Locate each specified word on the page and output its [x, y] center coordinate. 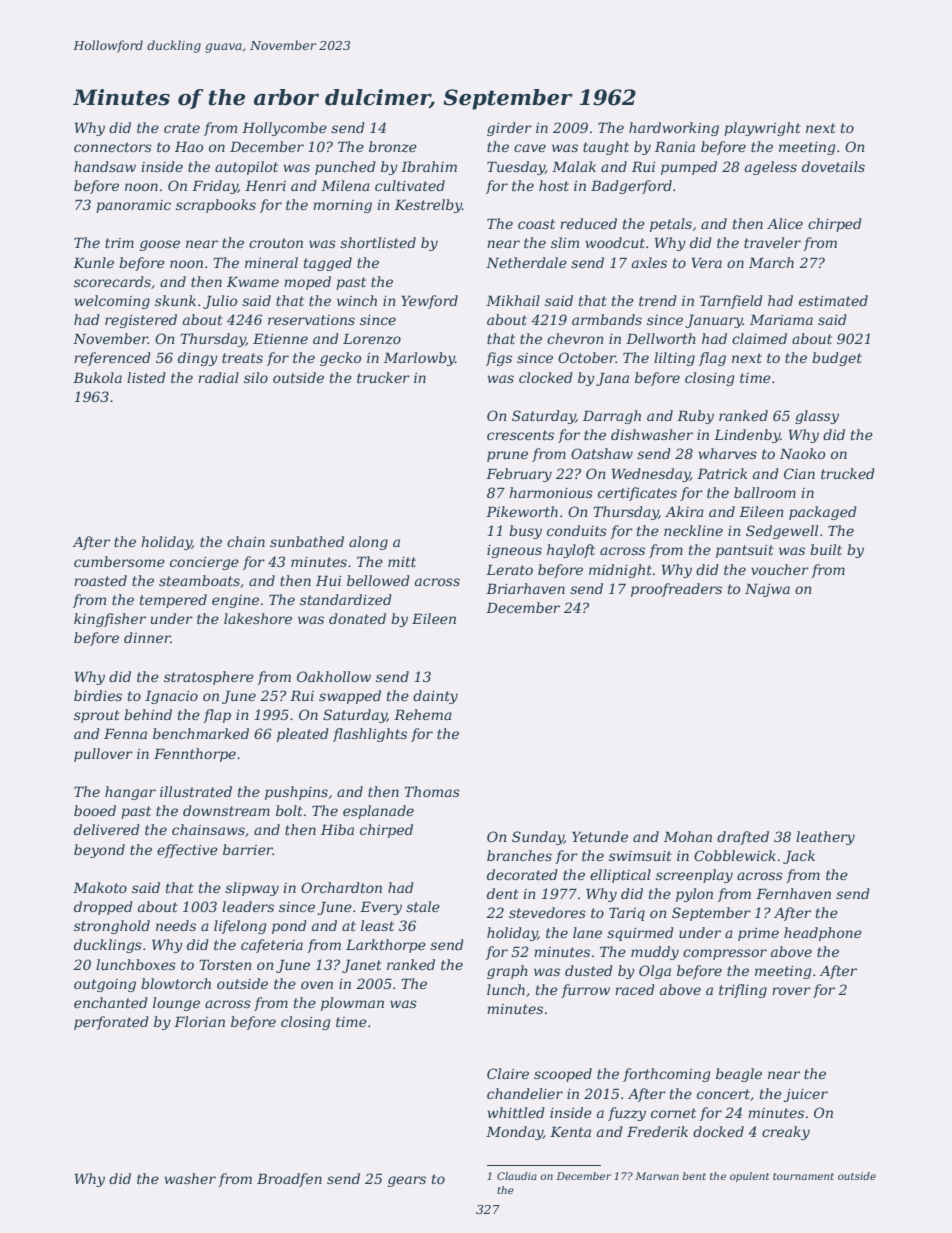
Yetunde [600, 836]
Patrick [722, 473]
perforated [111, 1023]
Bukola [97, 377]
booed [95, 810]
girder [509, 129]
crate [182, 128]
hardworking [674, 129]
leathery [825, 838]
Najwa [767, 590]
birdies [98, 695]
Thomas [432, 791]
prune [507, 456]
